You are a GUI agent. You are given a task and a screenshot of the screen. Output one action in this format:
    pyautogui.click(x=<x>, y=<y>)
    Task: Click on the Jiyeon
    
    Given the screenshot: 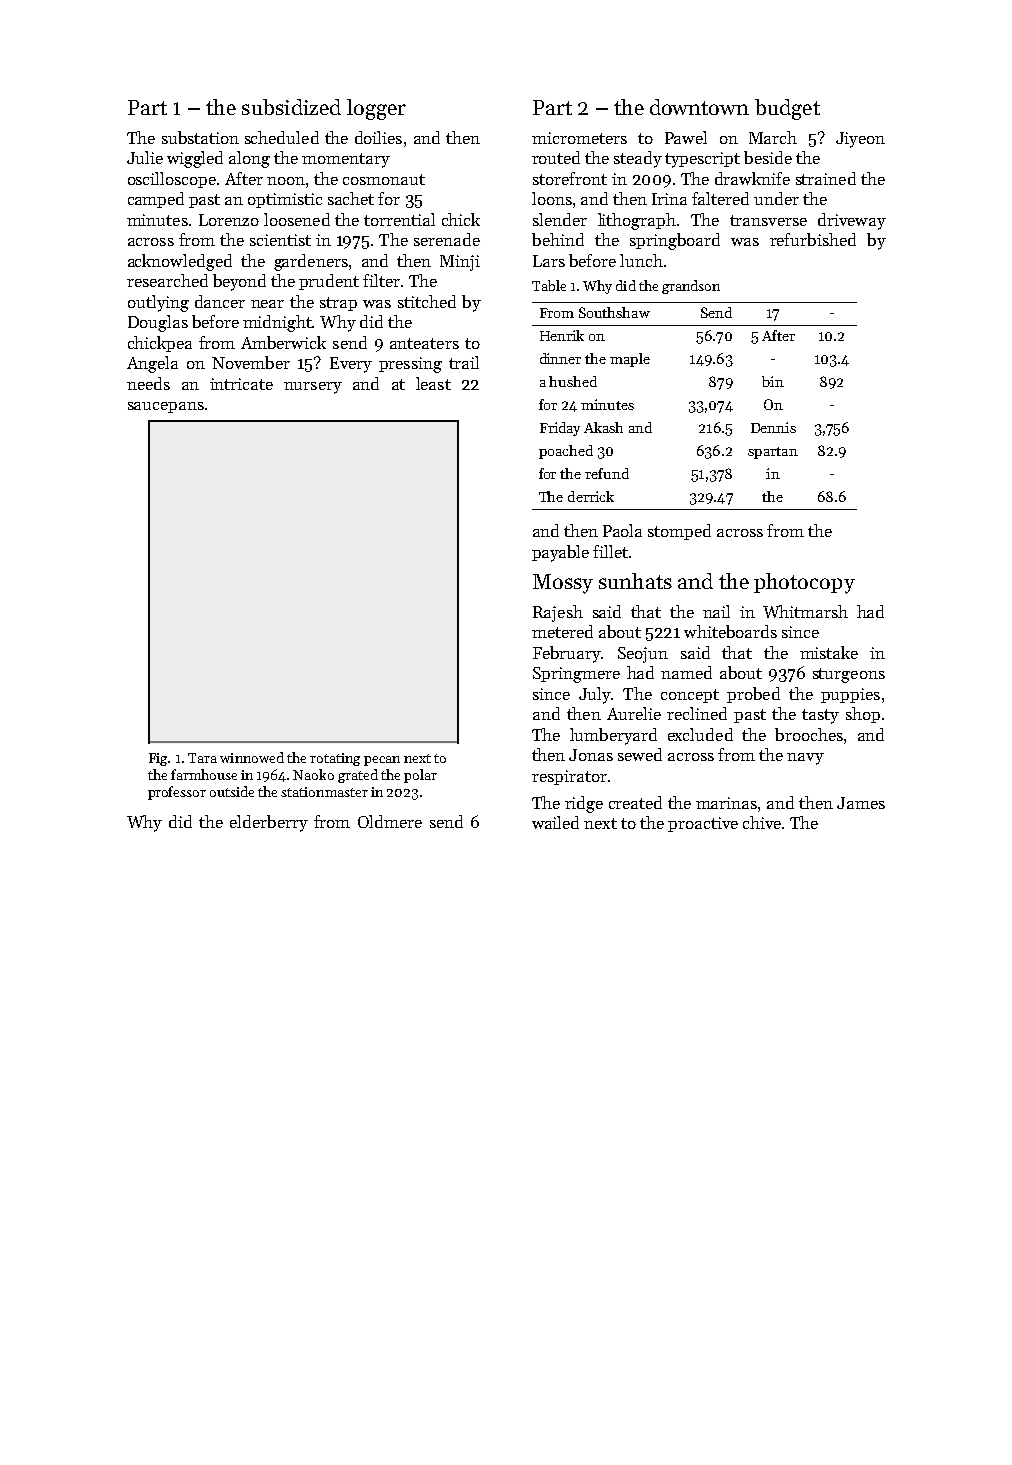 What is the action you would take?
    pyautogui.click(x=860, y=140)
